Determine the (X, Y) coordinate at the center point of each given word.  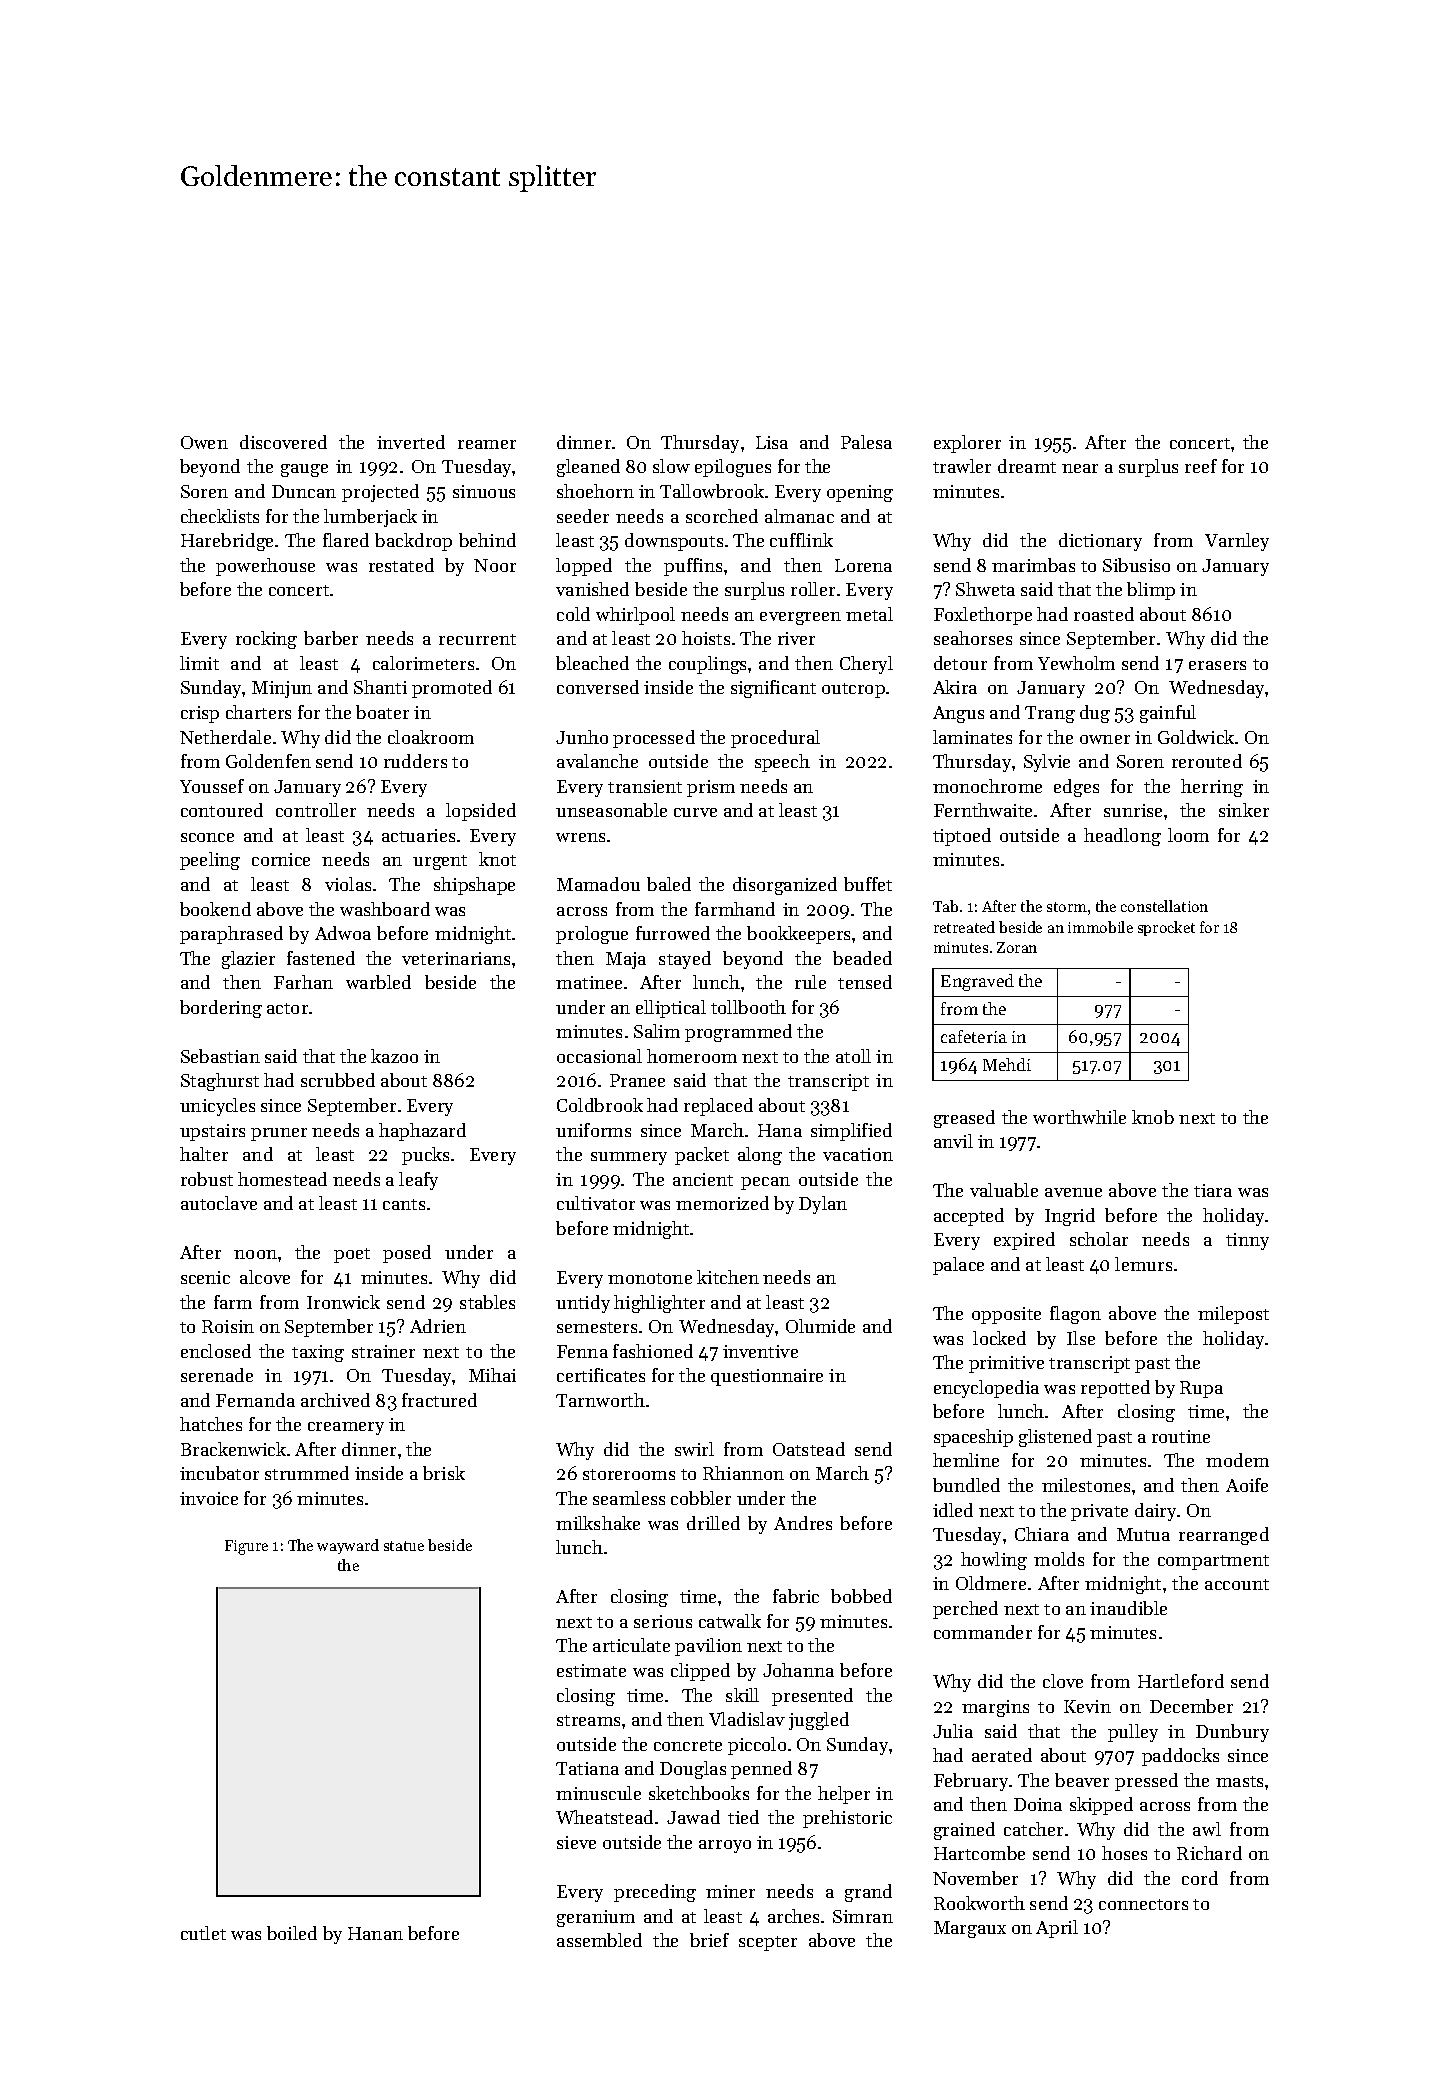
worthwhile (1079, 1117)
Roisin (228, 1326)
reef (1201, 466)
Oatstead (809, 1449)
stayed (685, 960)
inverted (411, 442)
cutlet (203, 1933)
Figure (246, 1547)
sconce (207, 837)
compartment (1213, 1562)
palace (958, 1266)
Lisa (772, 442)
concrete (688, 1745)
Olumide (820, 1326)
